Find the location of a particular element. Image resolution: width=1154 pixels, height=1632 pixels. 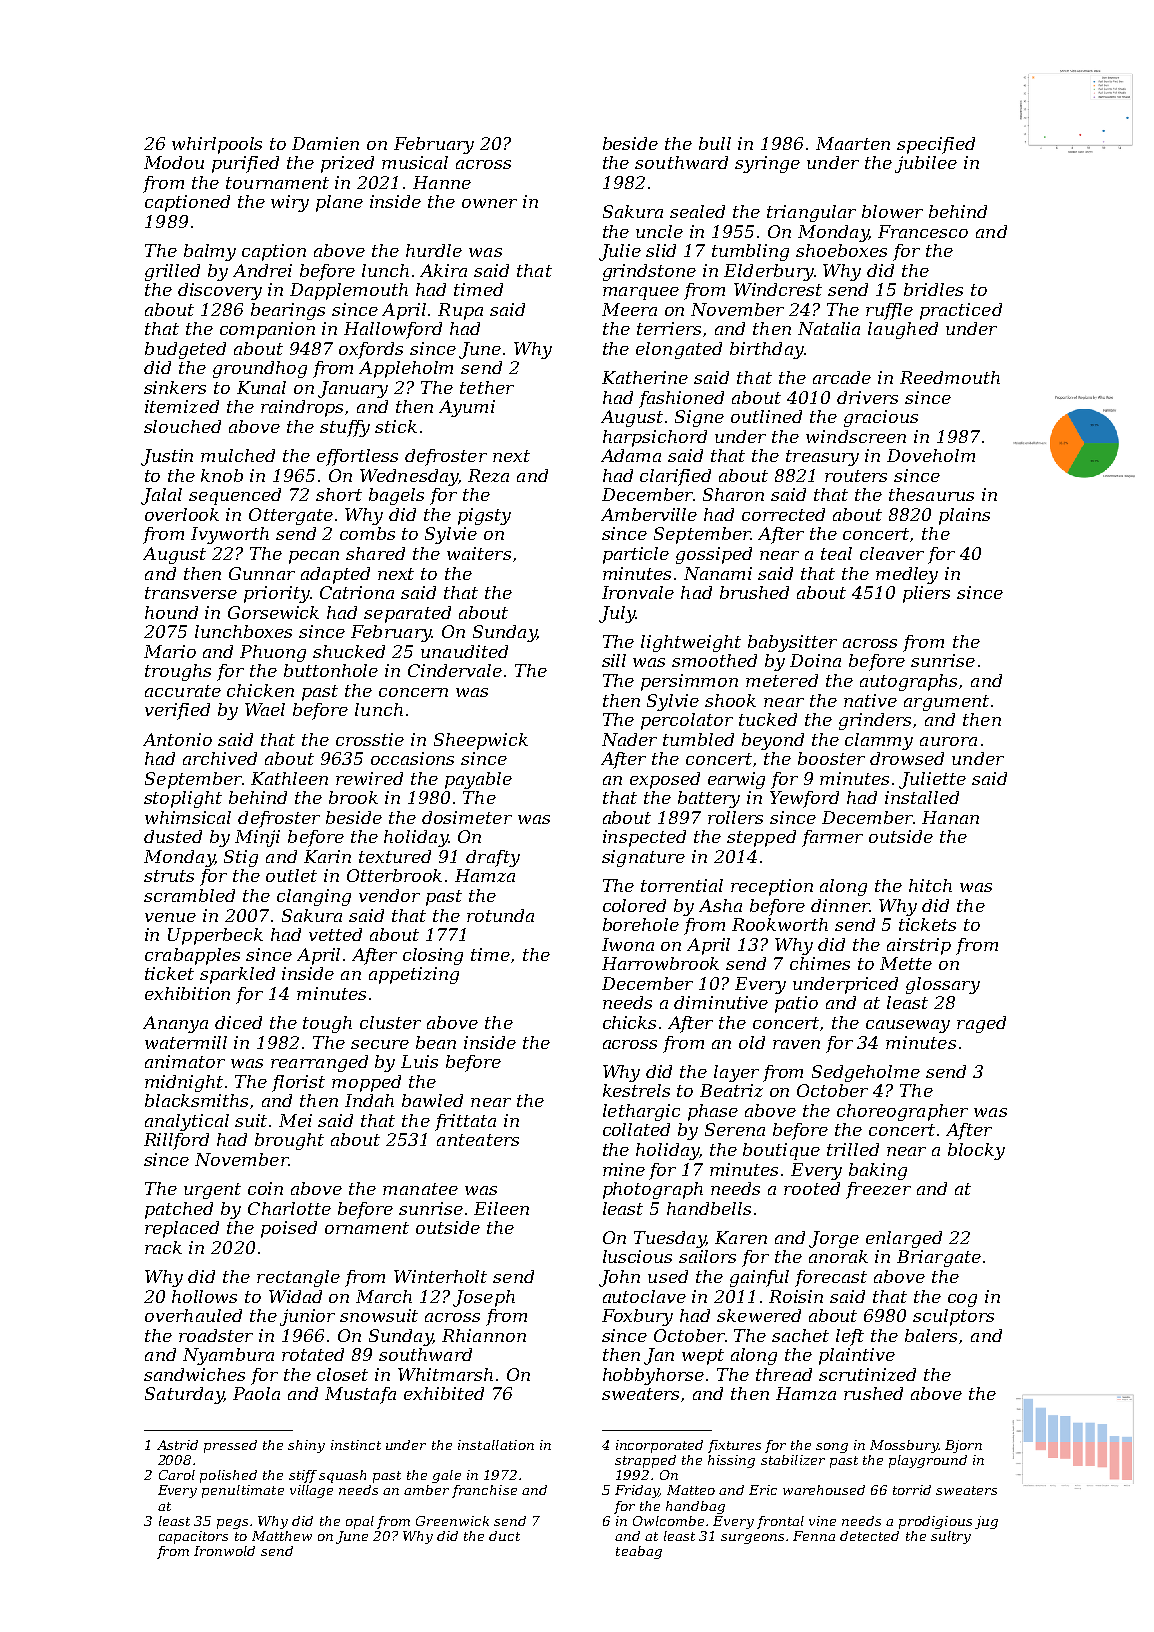

squash is located at coordinates (342, 1476).
